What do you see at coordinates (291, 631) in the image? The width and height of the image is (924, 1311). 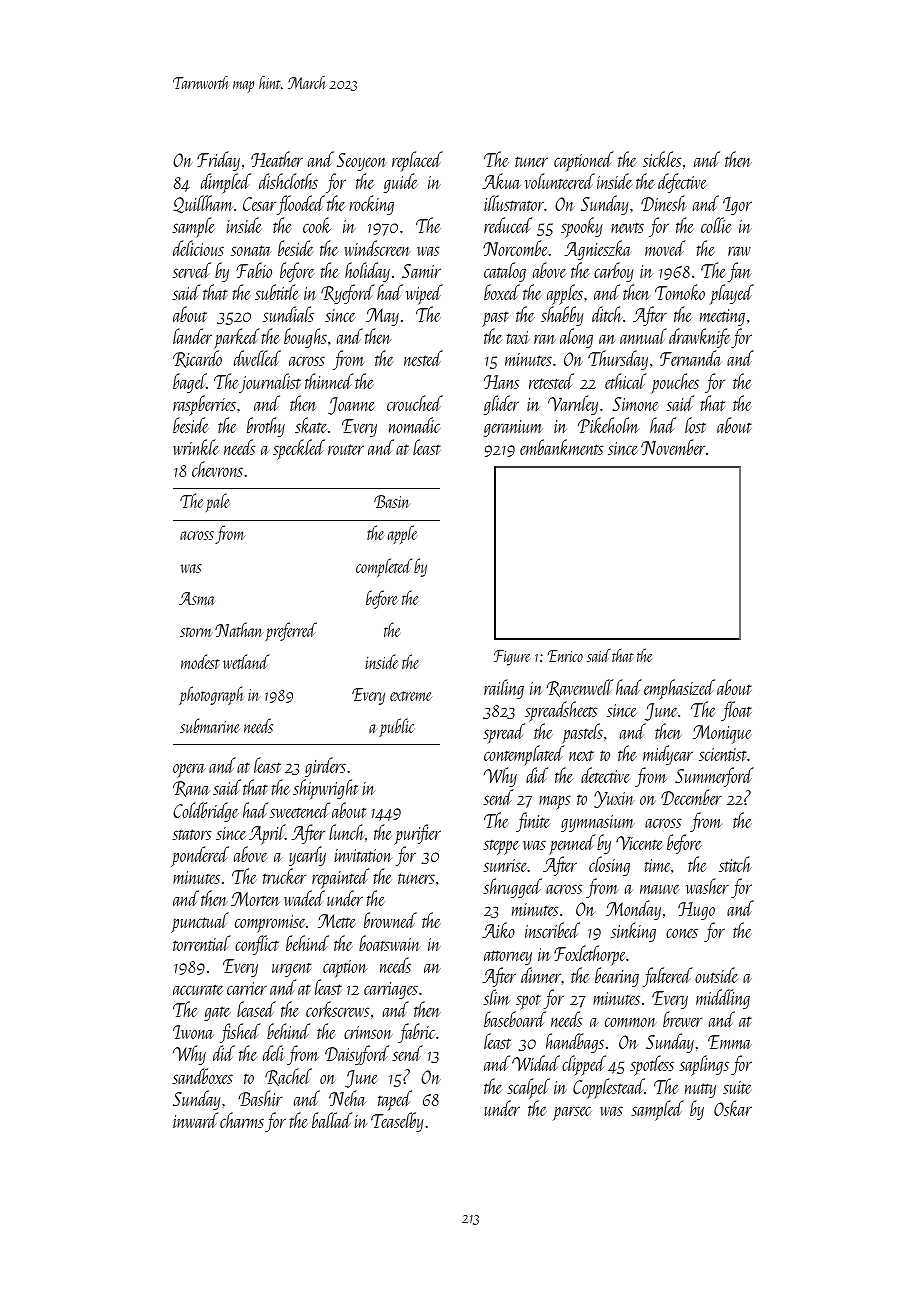 I see `preferred` at bounding box center [291, 631].
